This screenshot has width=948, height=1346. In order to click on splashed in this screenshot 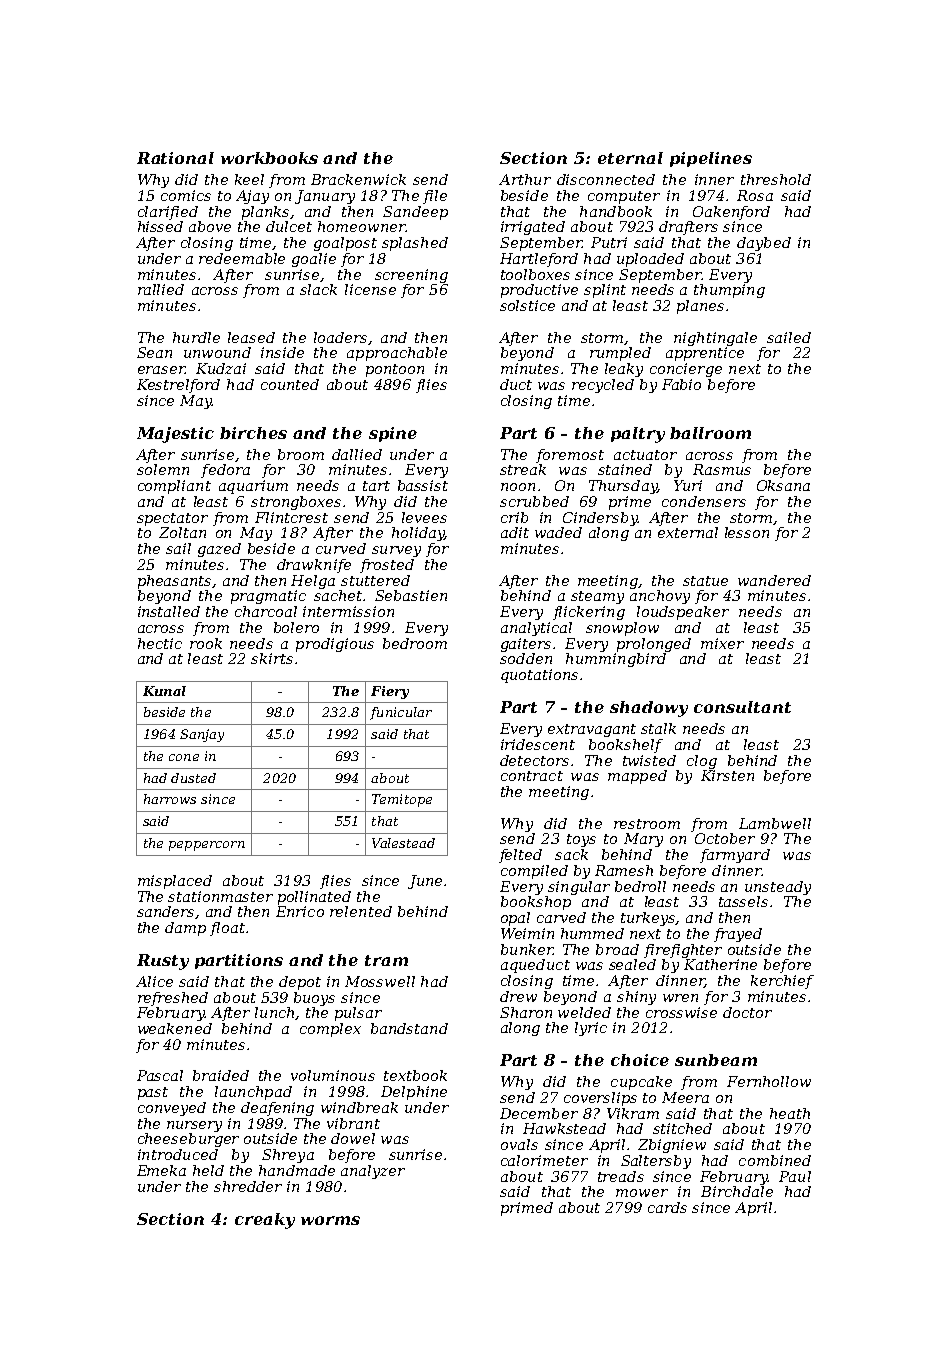, I will do `click(415, 244)`.
